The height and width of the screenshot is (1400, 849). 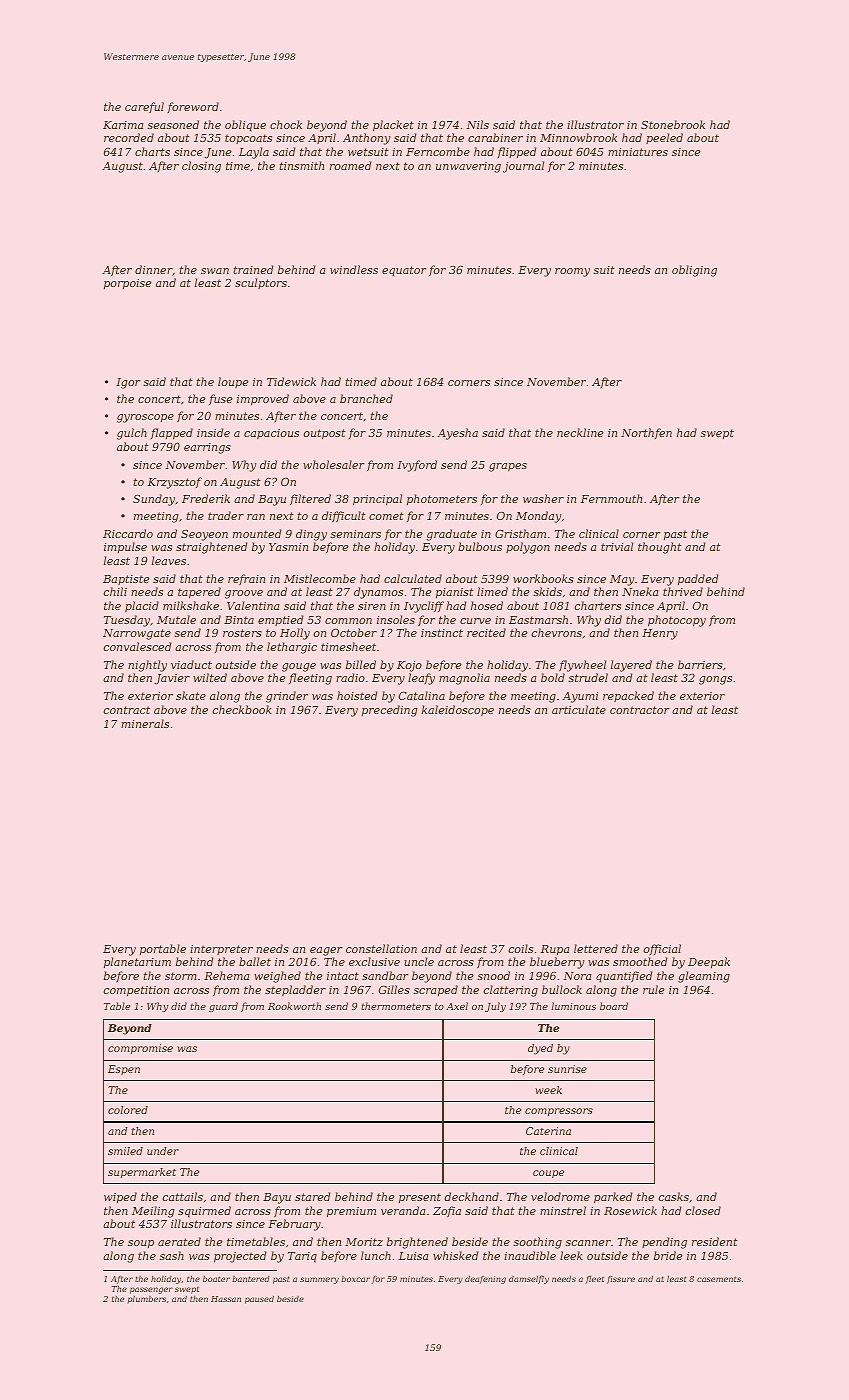 What do you see at coordinates (494, 975) in the screenshot?
I see `snood` at bounding box center [494, 975].
